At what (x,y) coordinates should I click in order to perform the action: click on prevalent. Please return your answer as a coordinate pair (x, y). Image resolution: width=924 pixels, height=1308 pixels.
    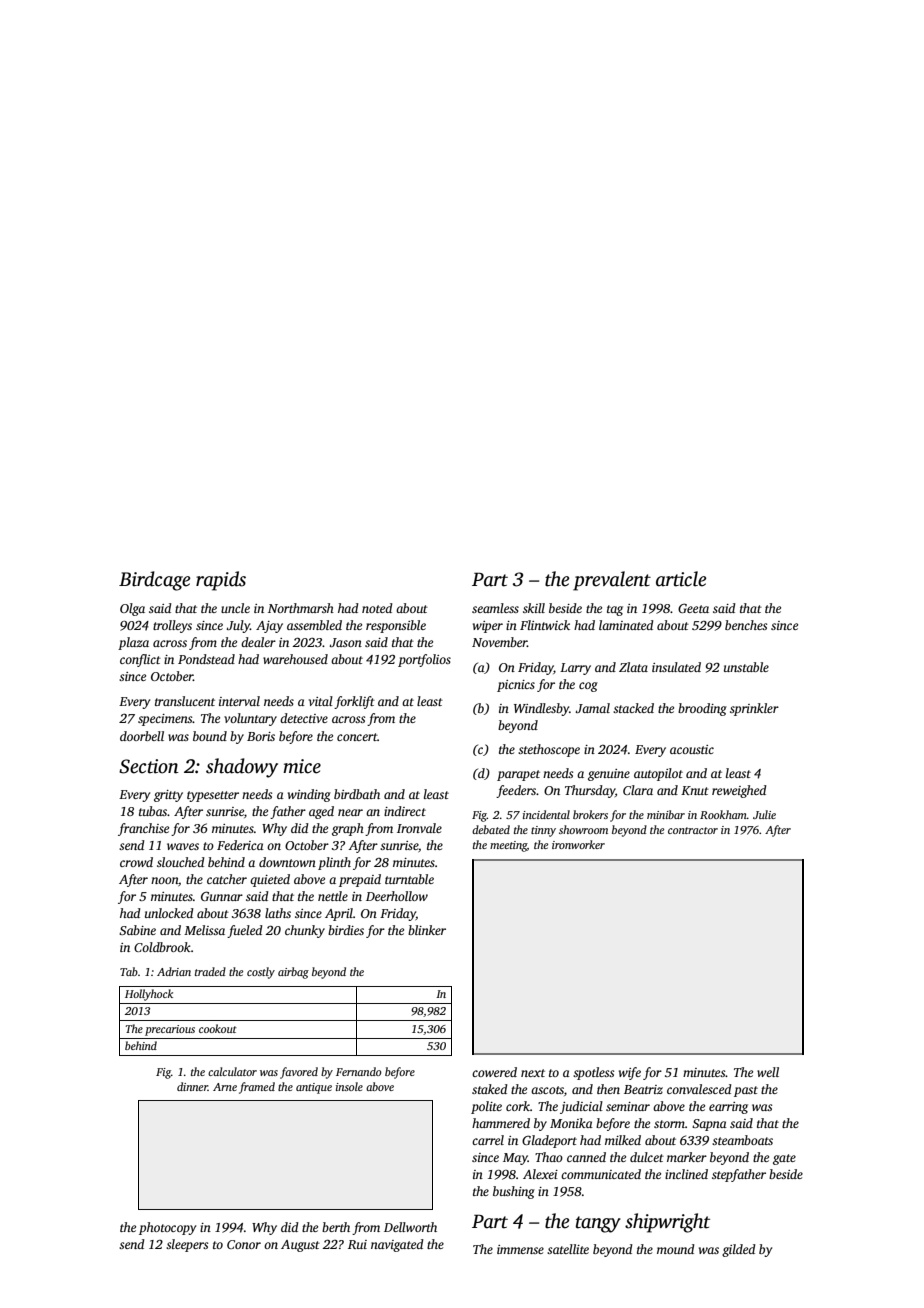
    Looking at the image, I should click on (612, 581).
